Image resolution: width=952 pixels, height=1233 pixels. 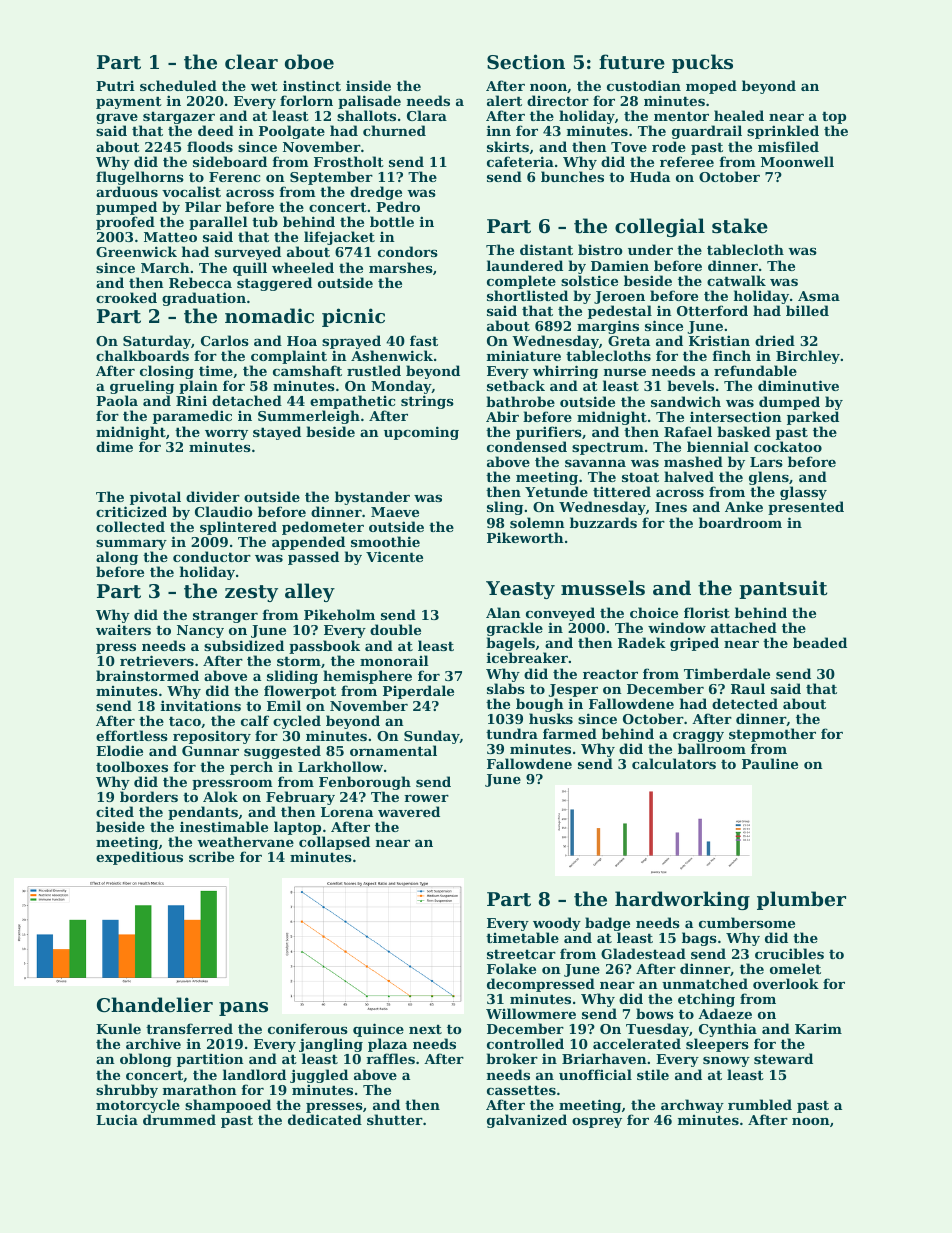 What do you see at coordinates (512, 733) in the screenshot?
I see `tundra` at bounding box center [512, 733].
